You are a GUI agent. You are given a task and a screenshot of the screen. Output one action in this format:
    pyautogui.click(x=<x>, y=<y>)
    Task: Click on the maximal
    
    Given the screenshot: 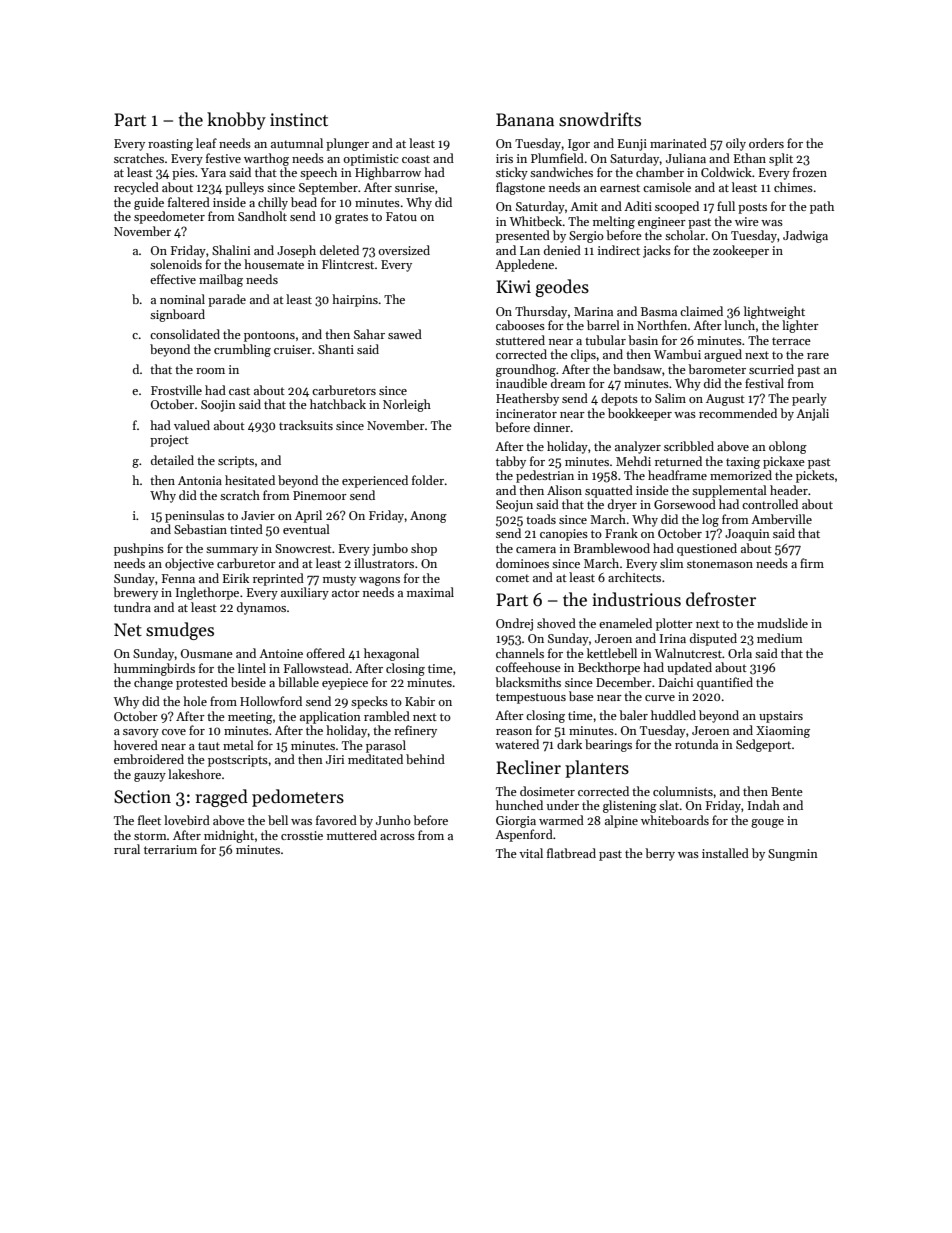 What is the action you would take?
    pyautogui.click(x=430, y=592)
